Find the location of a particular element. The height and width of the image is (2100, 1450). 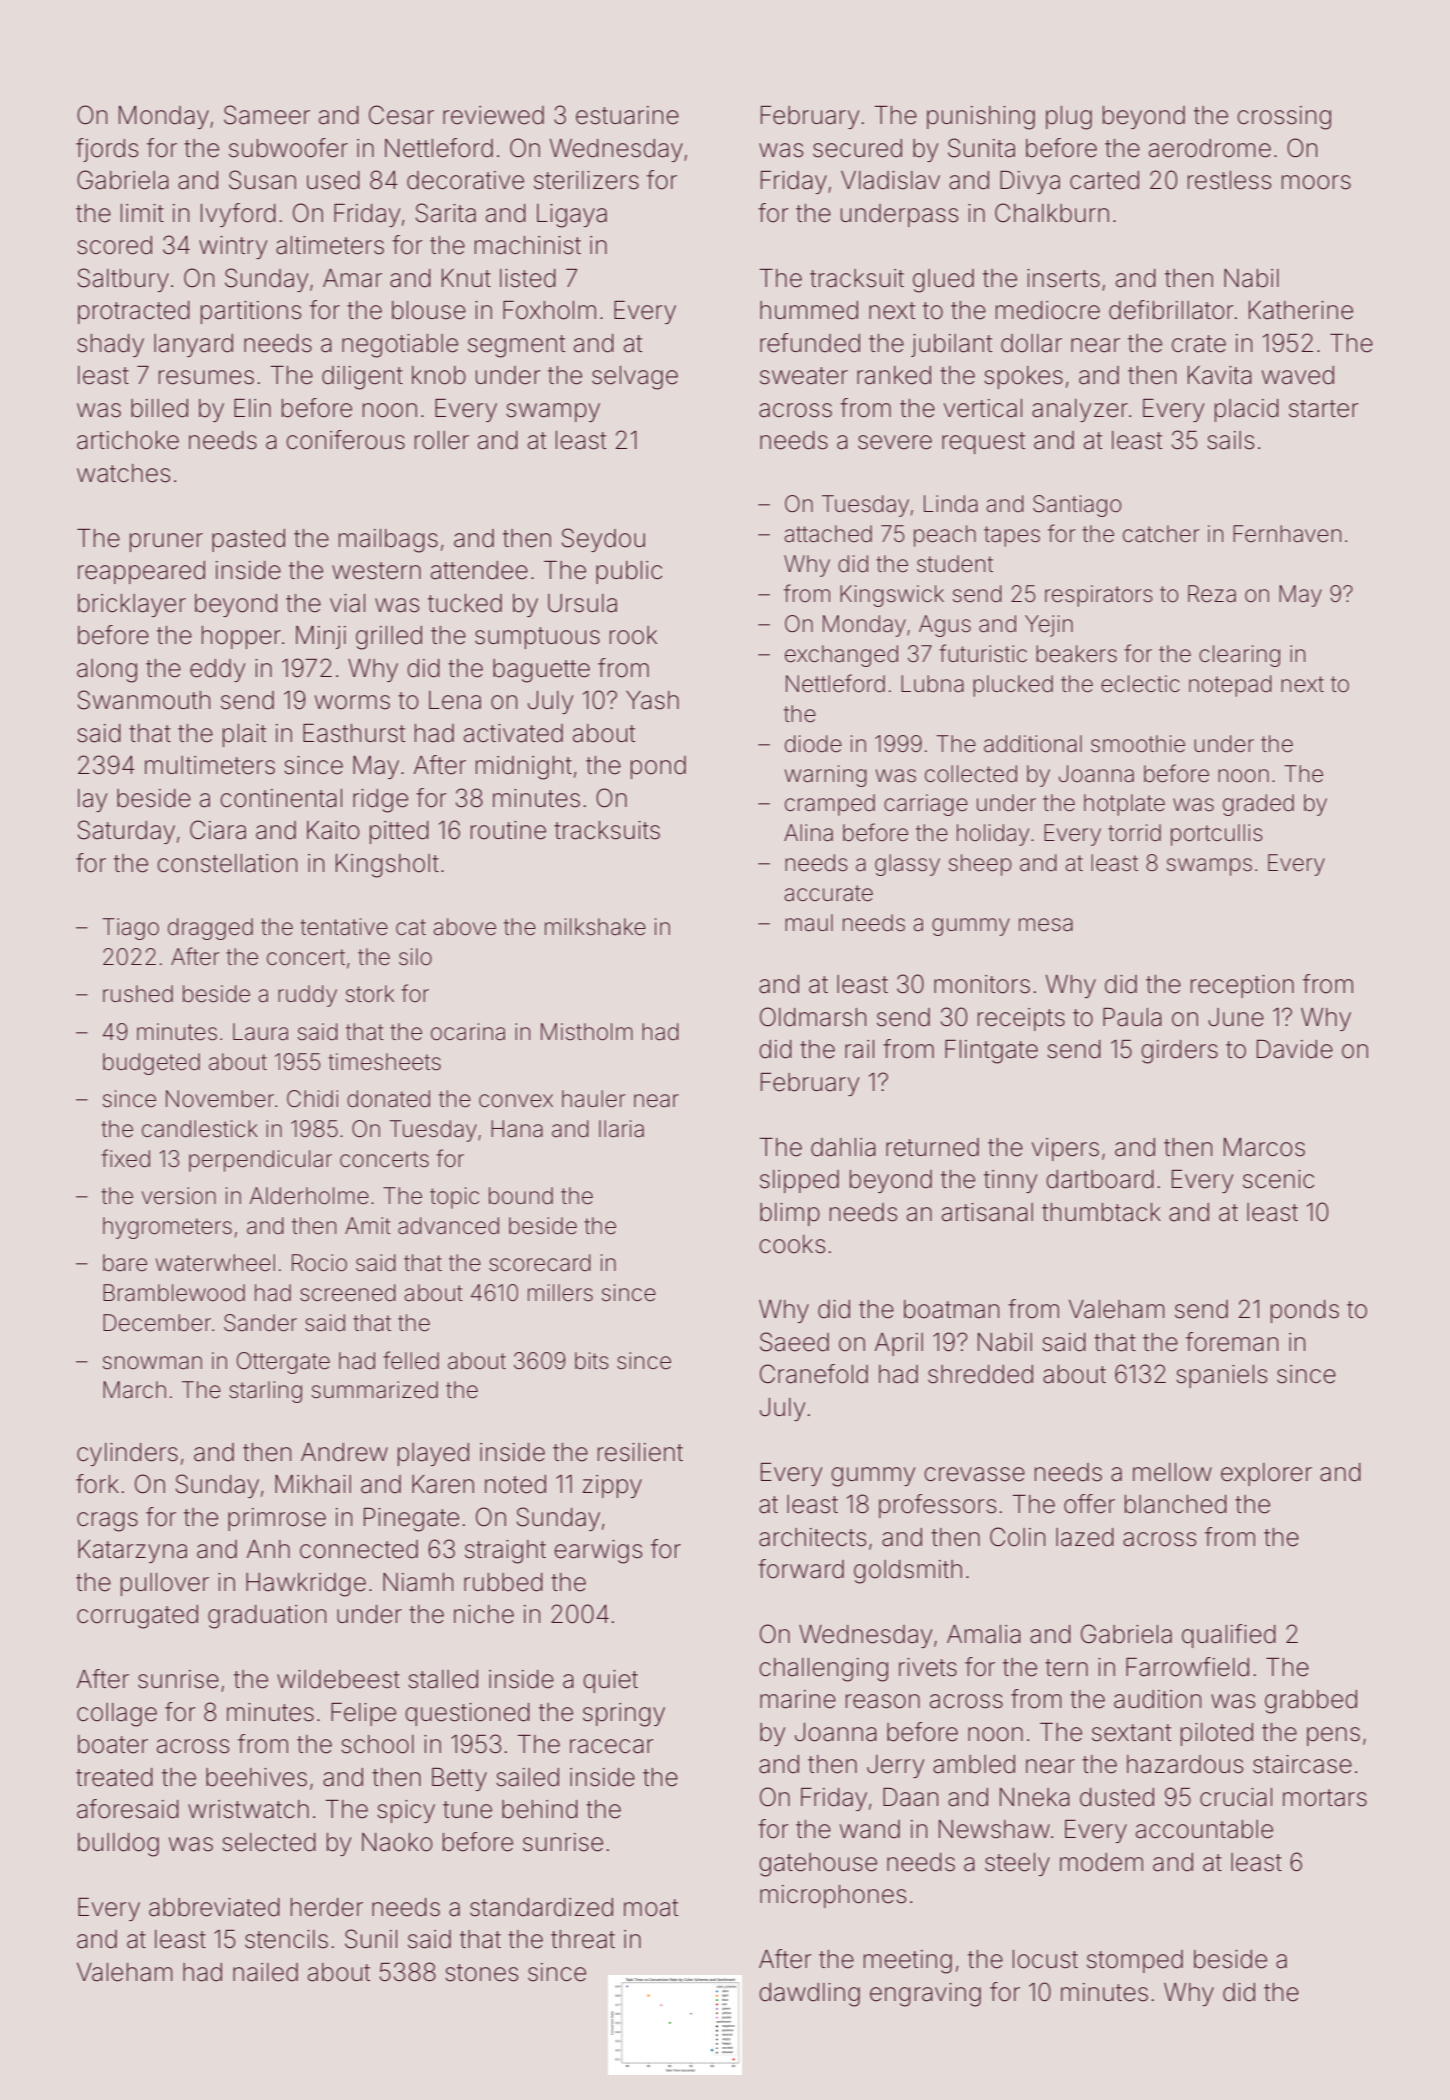

defibrillator is located at coordinates (1171, 310).
